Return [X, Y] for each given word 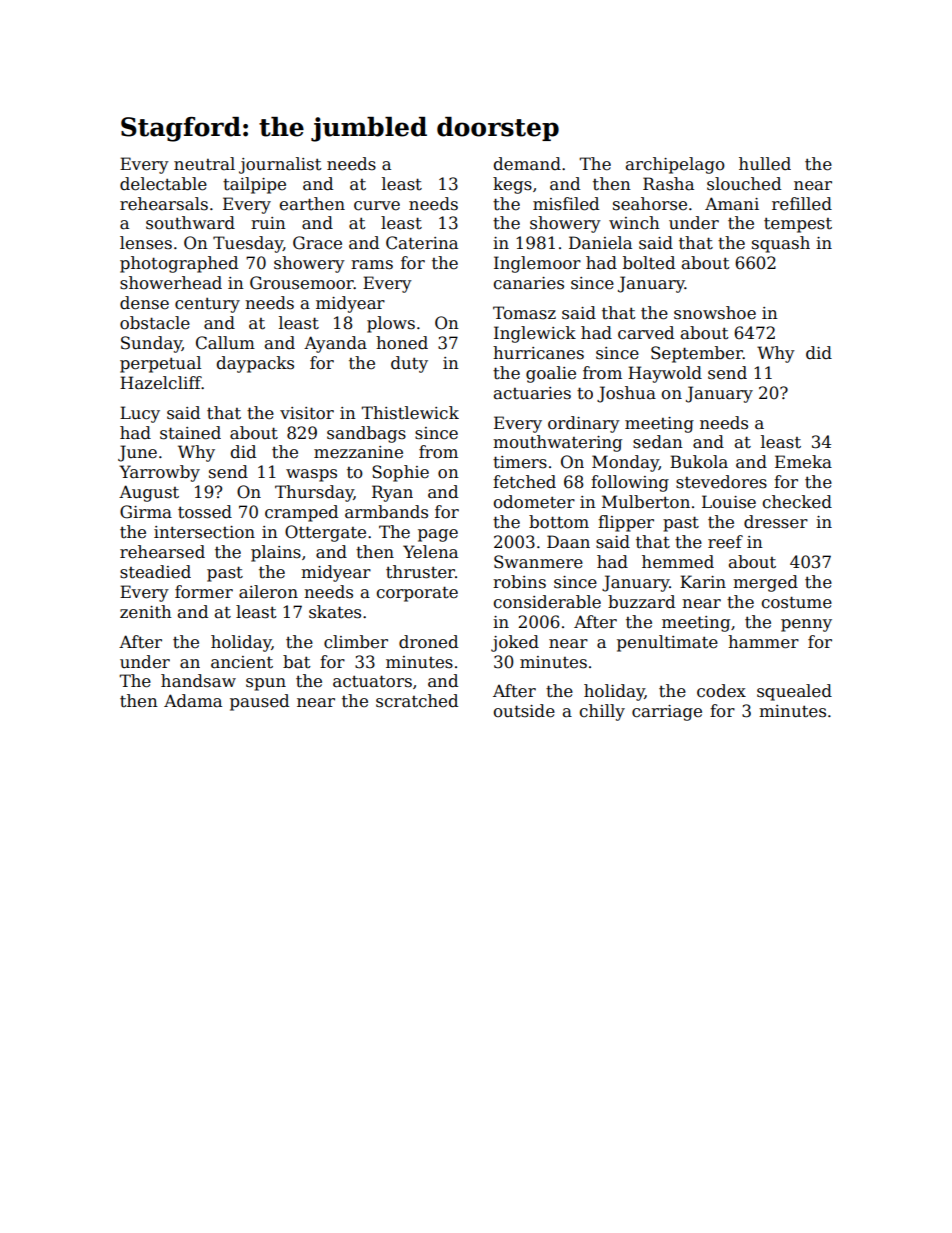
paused [259, 702]
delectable [163, 184]
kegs [512, 185]
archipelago [675, 165]
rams [372, 265]
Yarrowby [159, 473]
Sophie [400, 473]
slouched [744, 184]
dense [144, 303]
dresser [776, 522]
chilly [602, 712]
